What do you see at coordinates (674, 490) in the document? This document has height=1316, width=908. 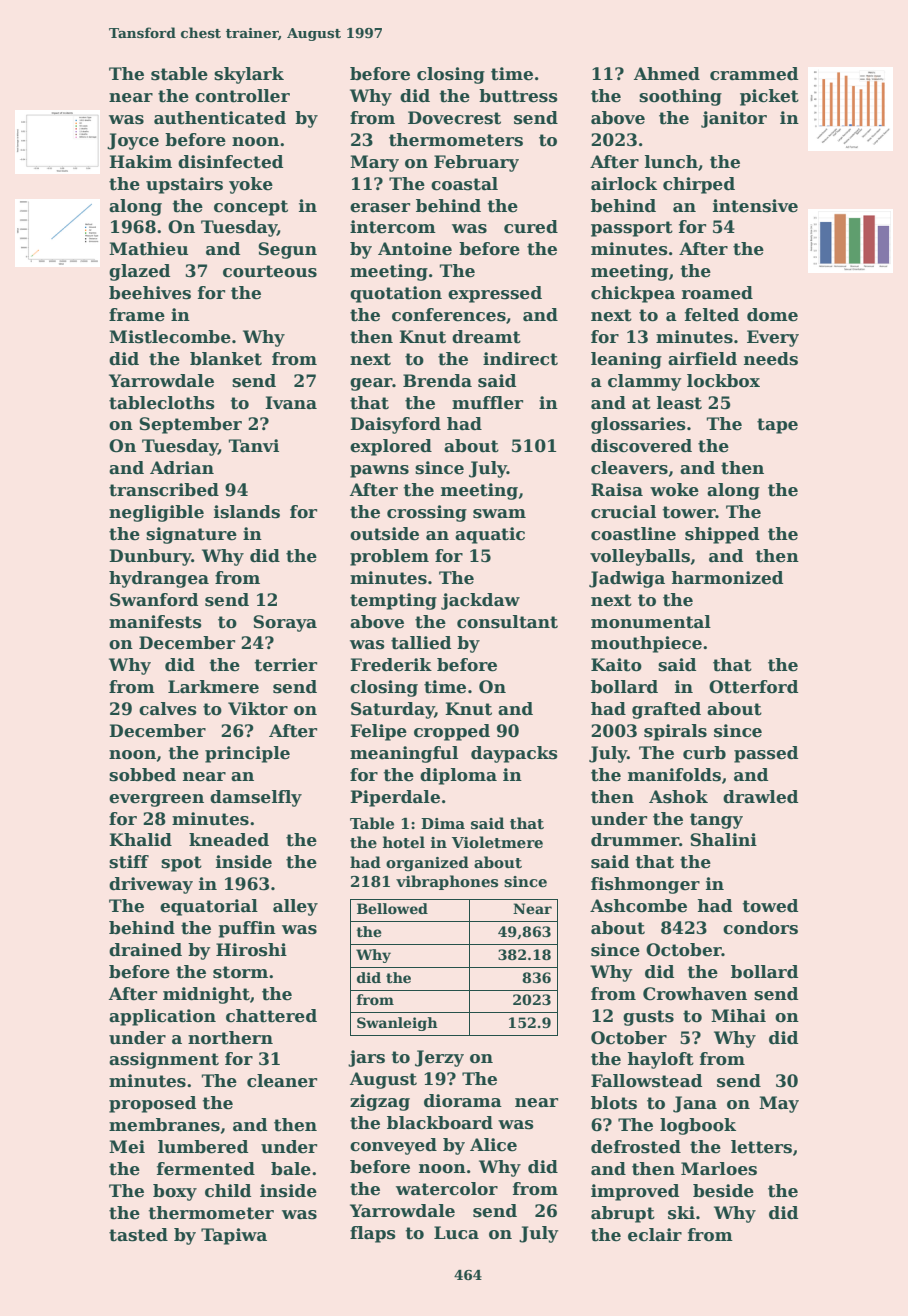 I see `woke` at bounding box center [674, 490].
